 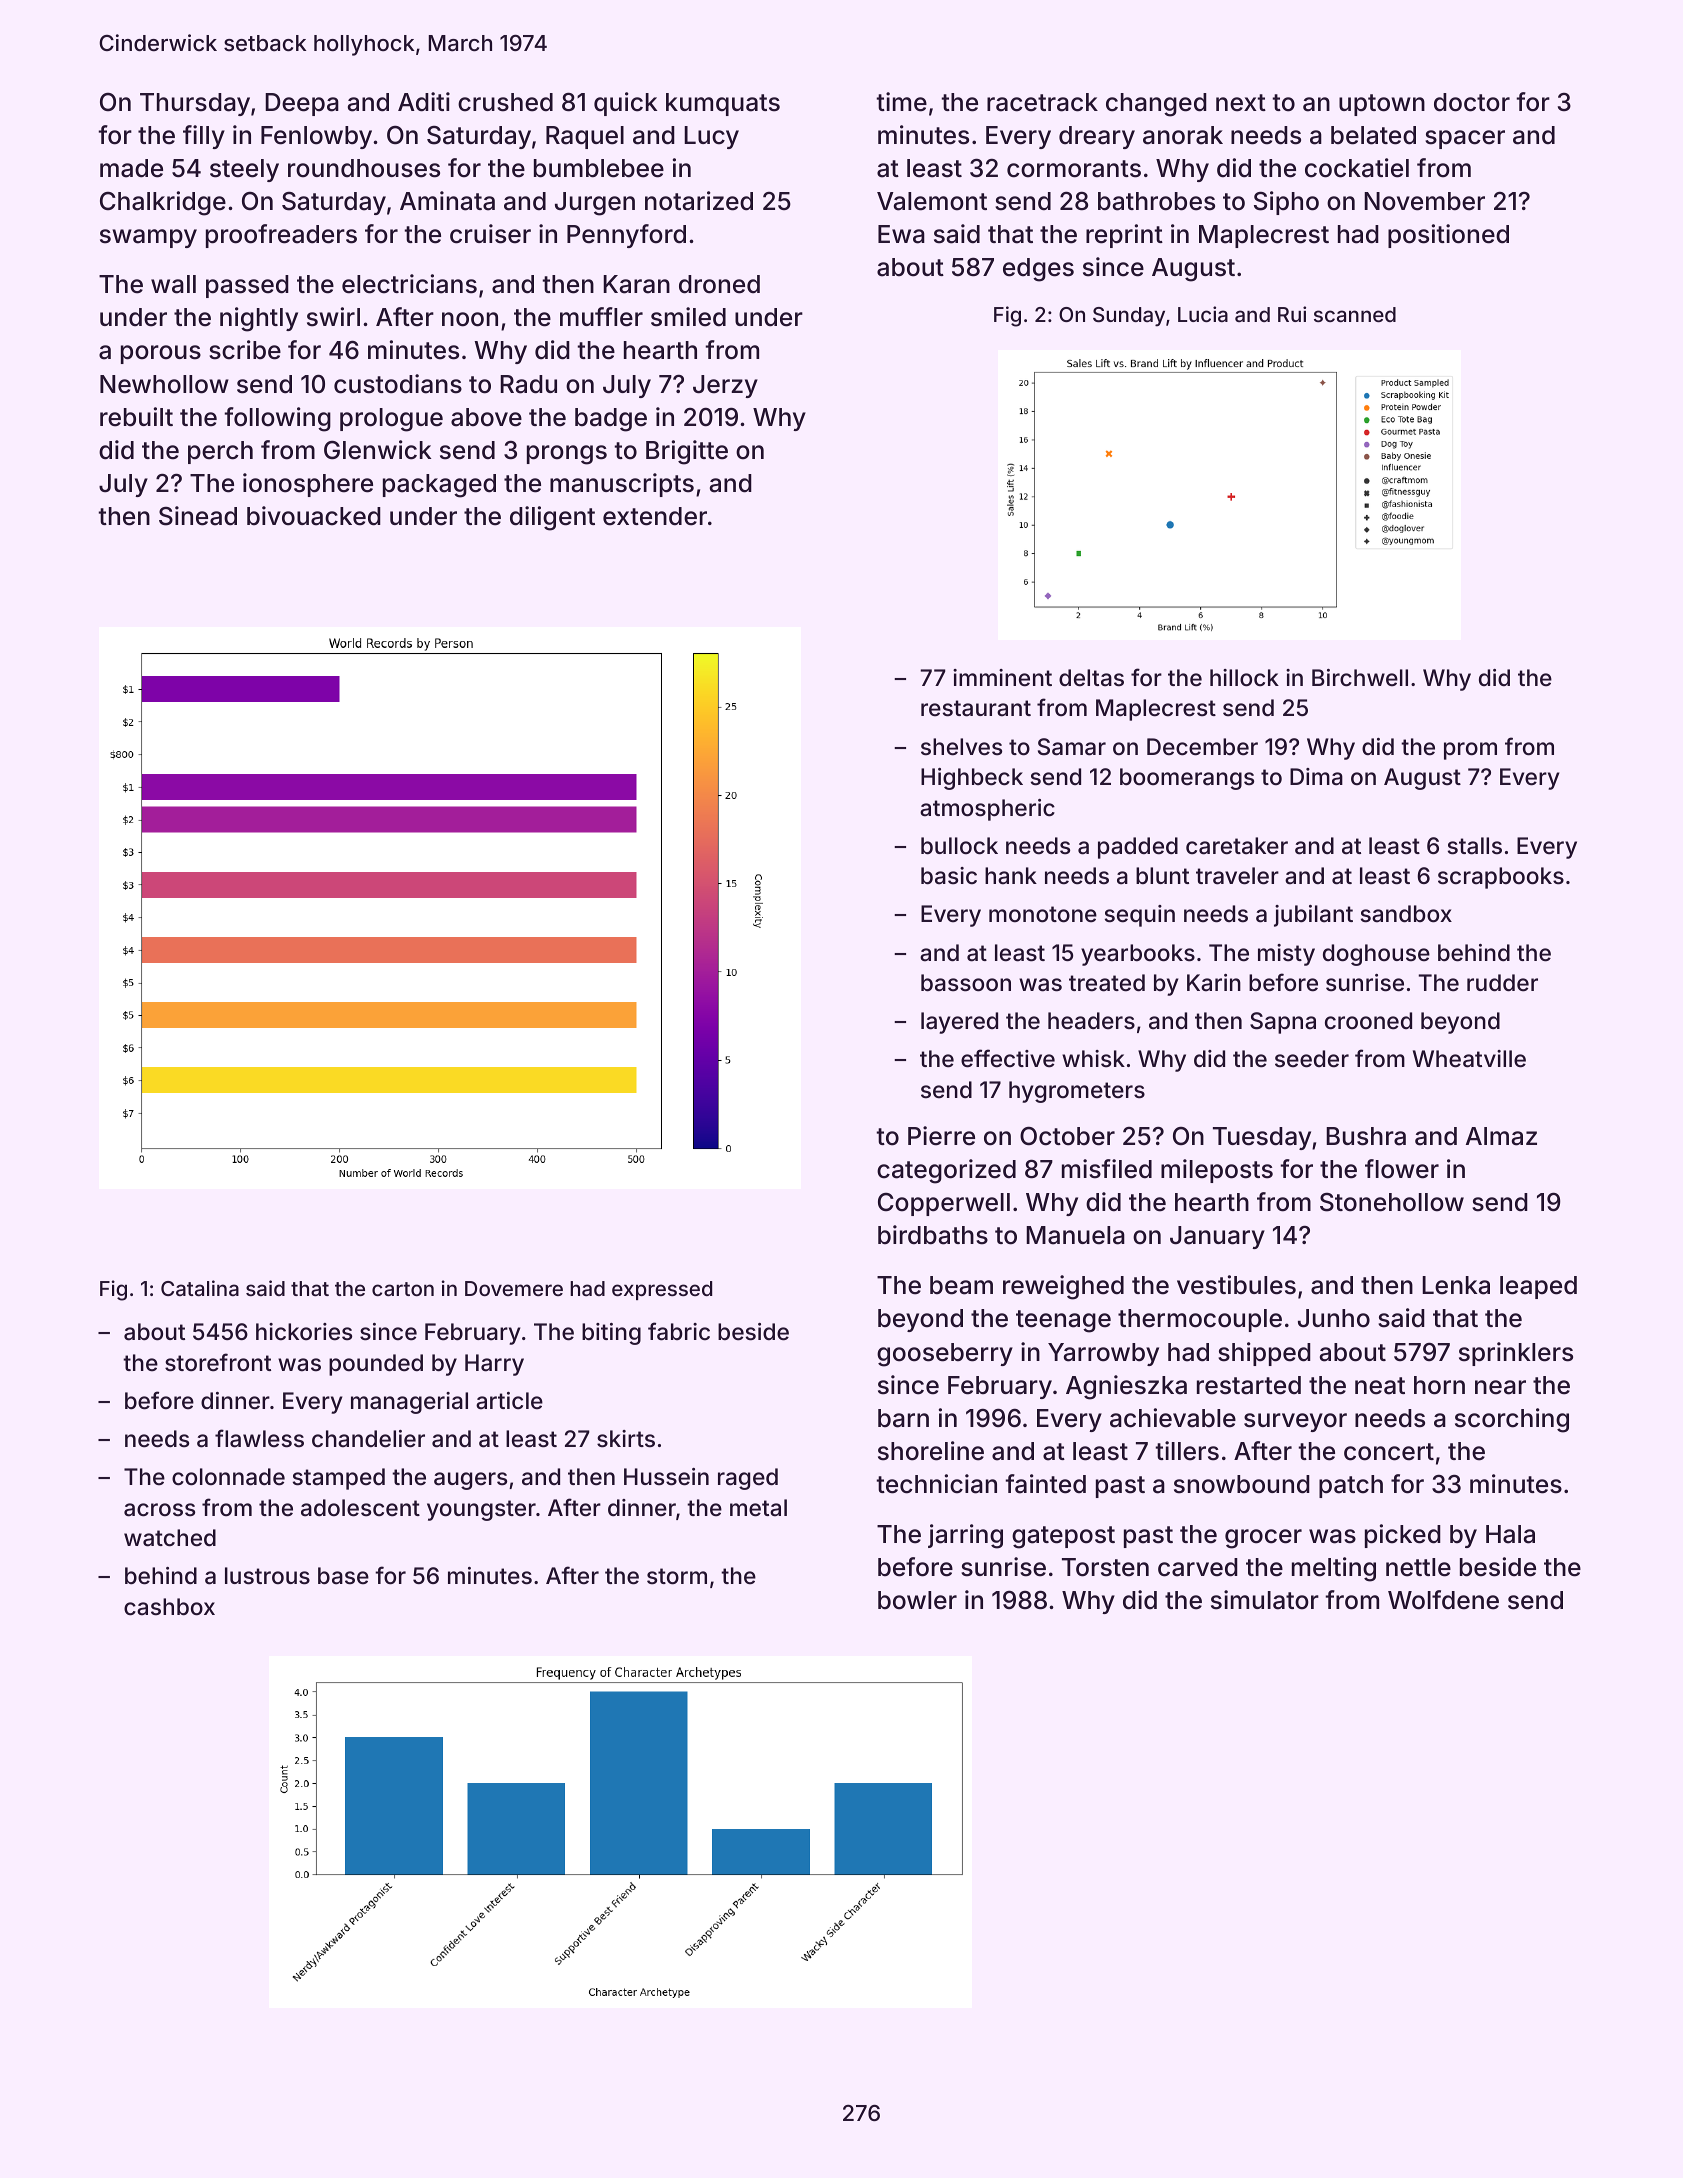 I want to click on effective, so click(x=1008, y=1058).
